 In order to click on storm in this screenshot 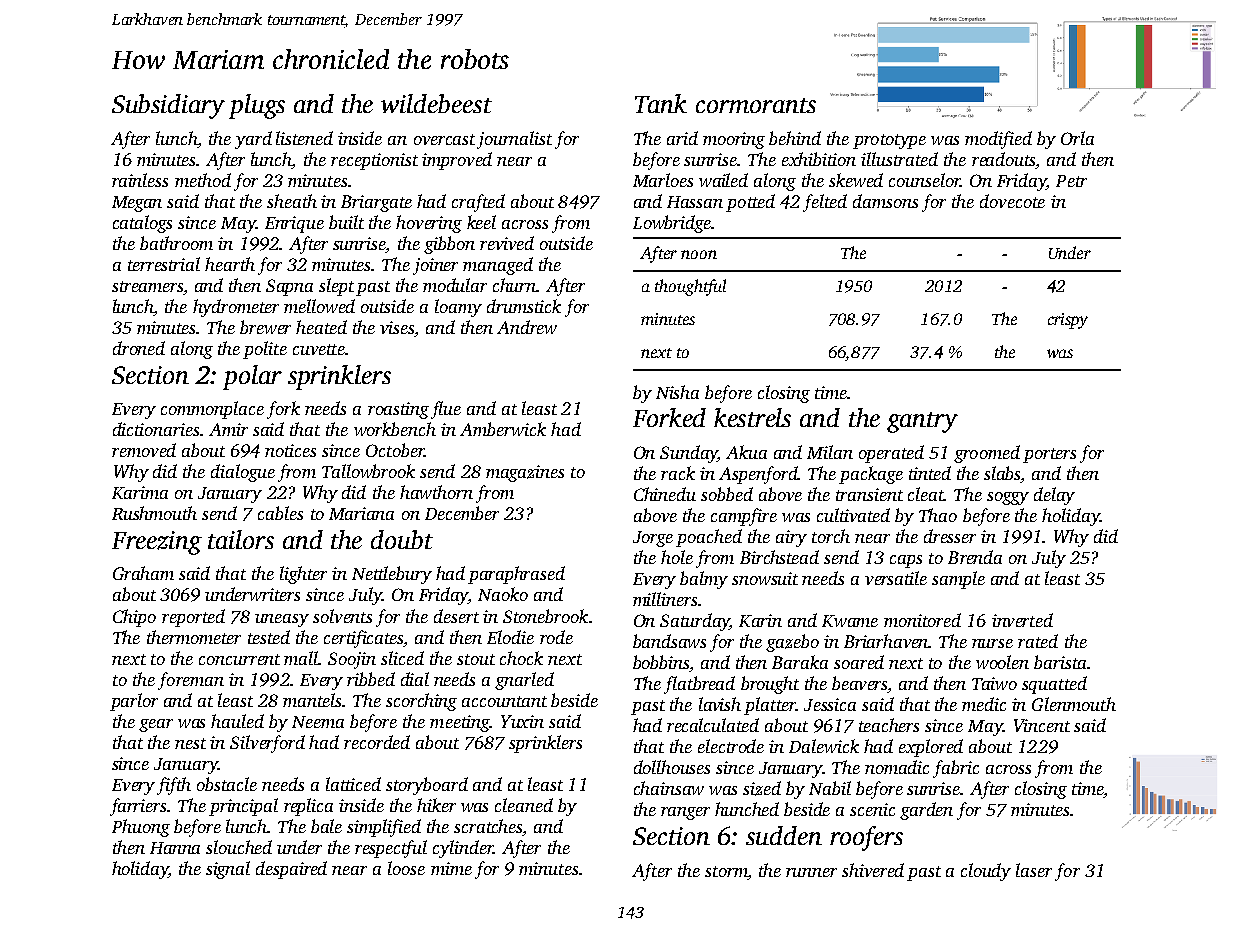, I will do `click(726, 871)`.
